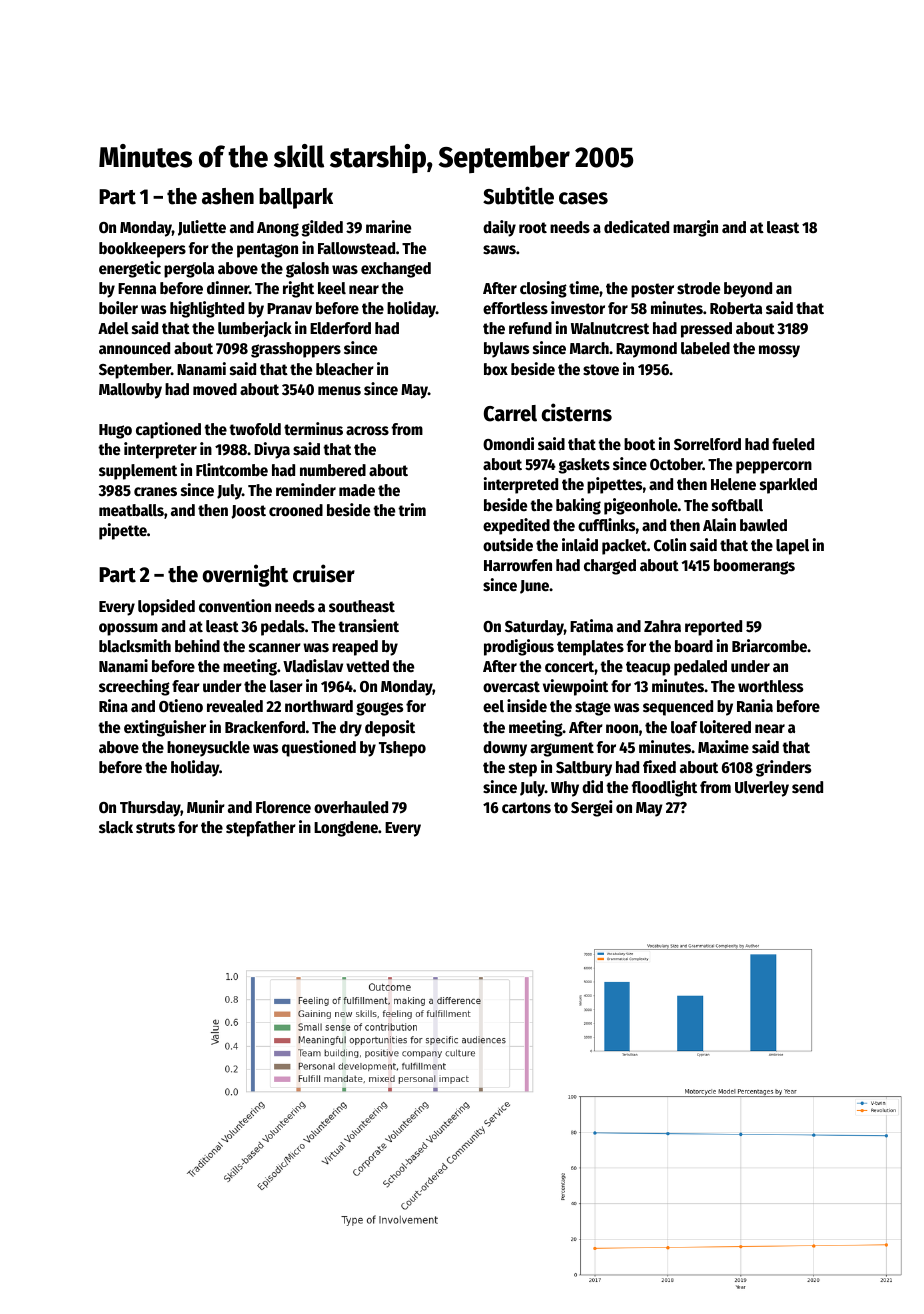  I want to click on lopsided, so click(166, 607).
